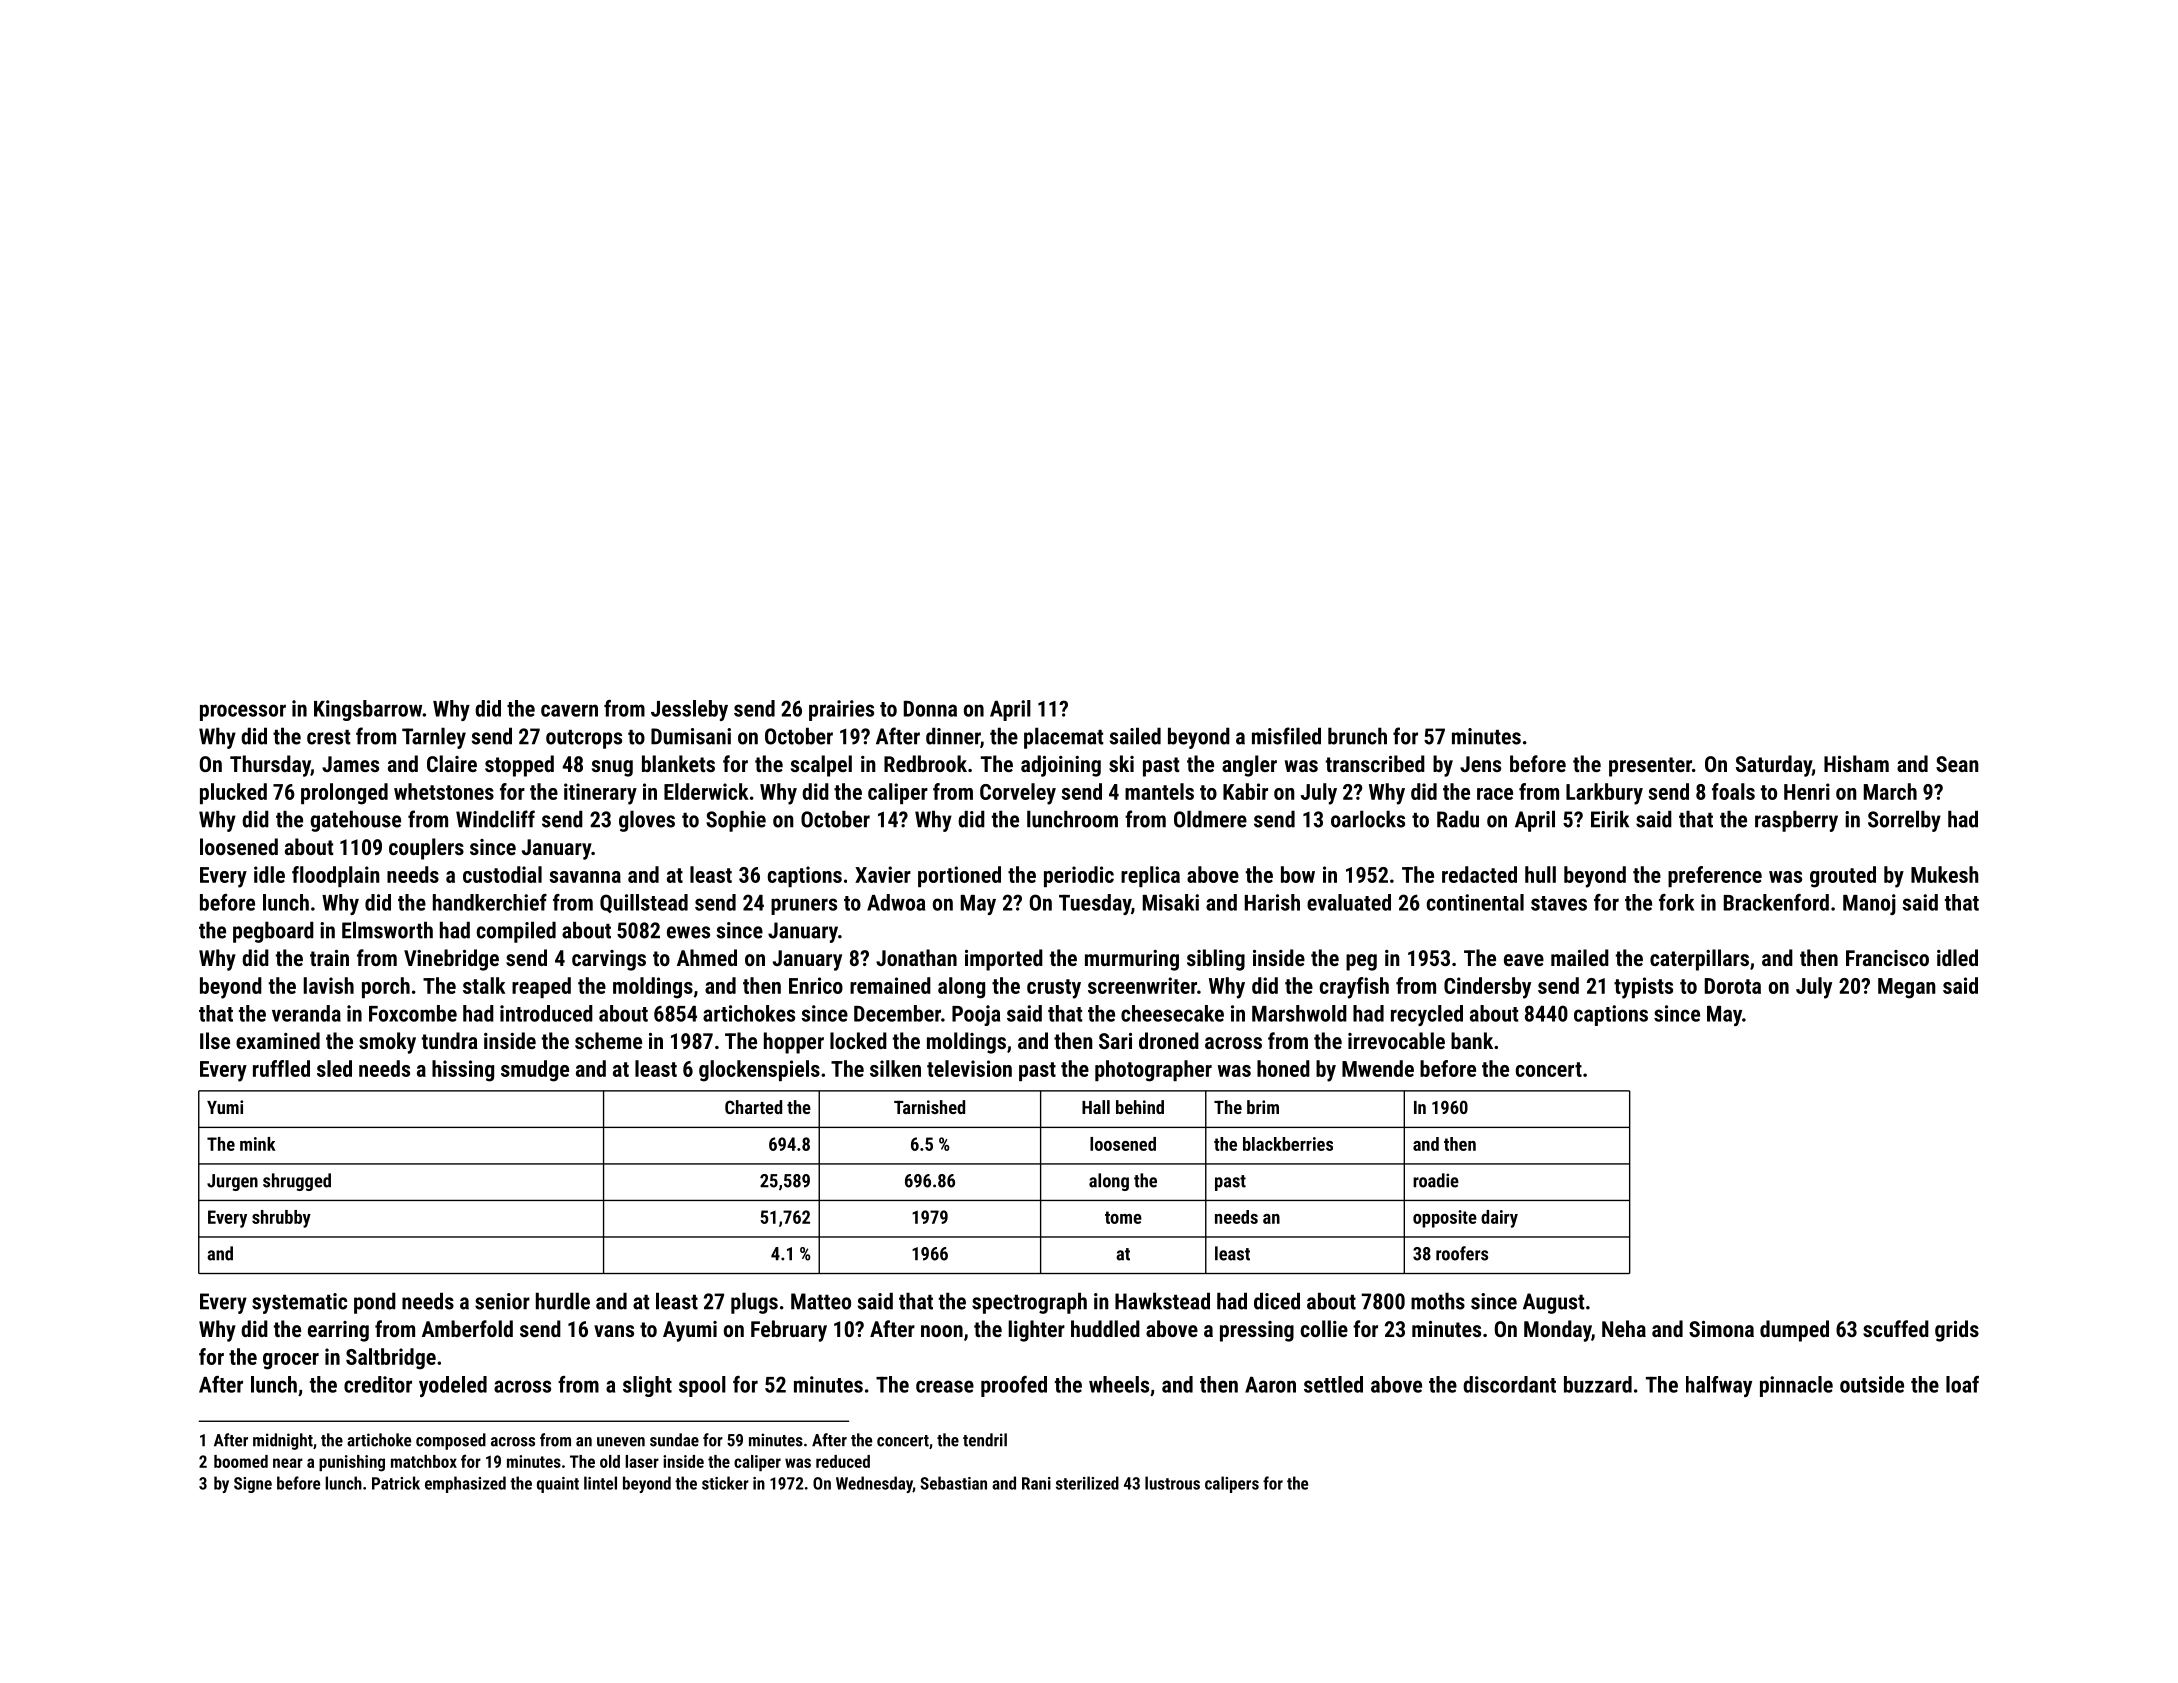  Describe the element at coordinates (1272, 902) in the screenshot. I see `Harish` at that location.
